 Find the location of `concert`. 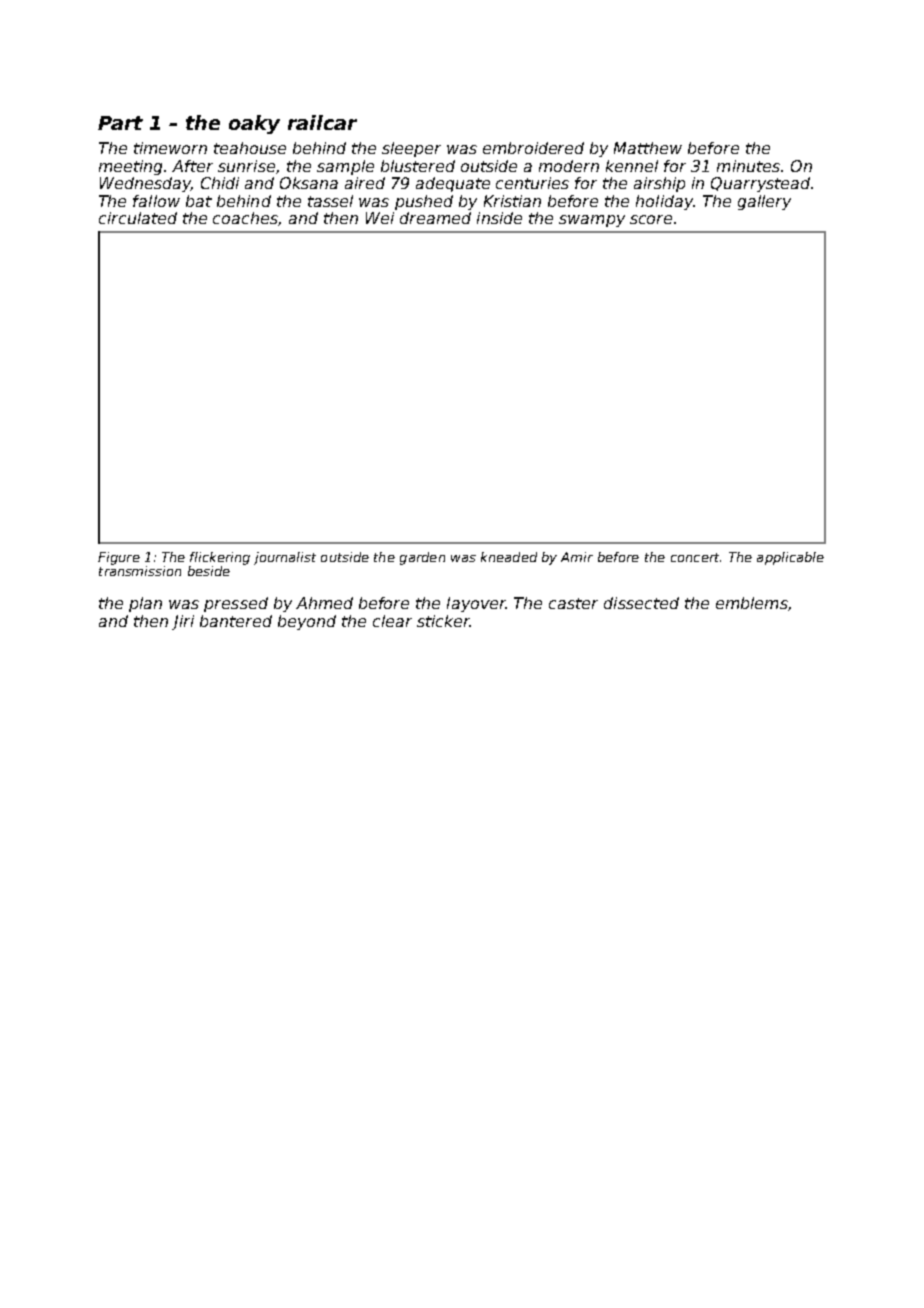

concert is located at coordinates (695, 557).
